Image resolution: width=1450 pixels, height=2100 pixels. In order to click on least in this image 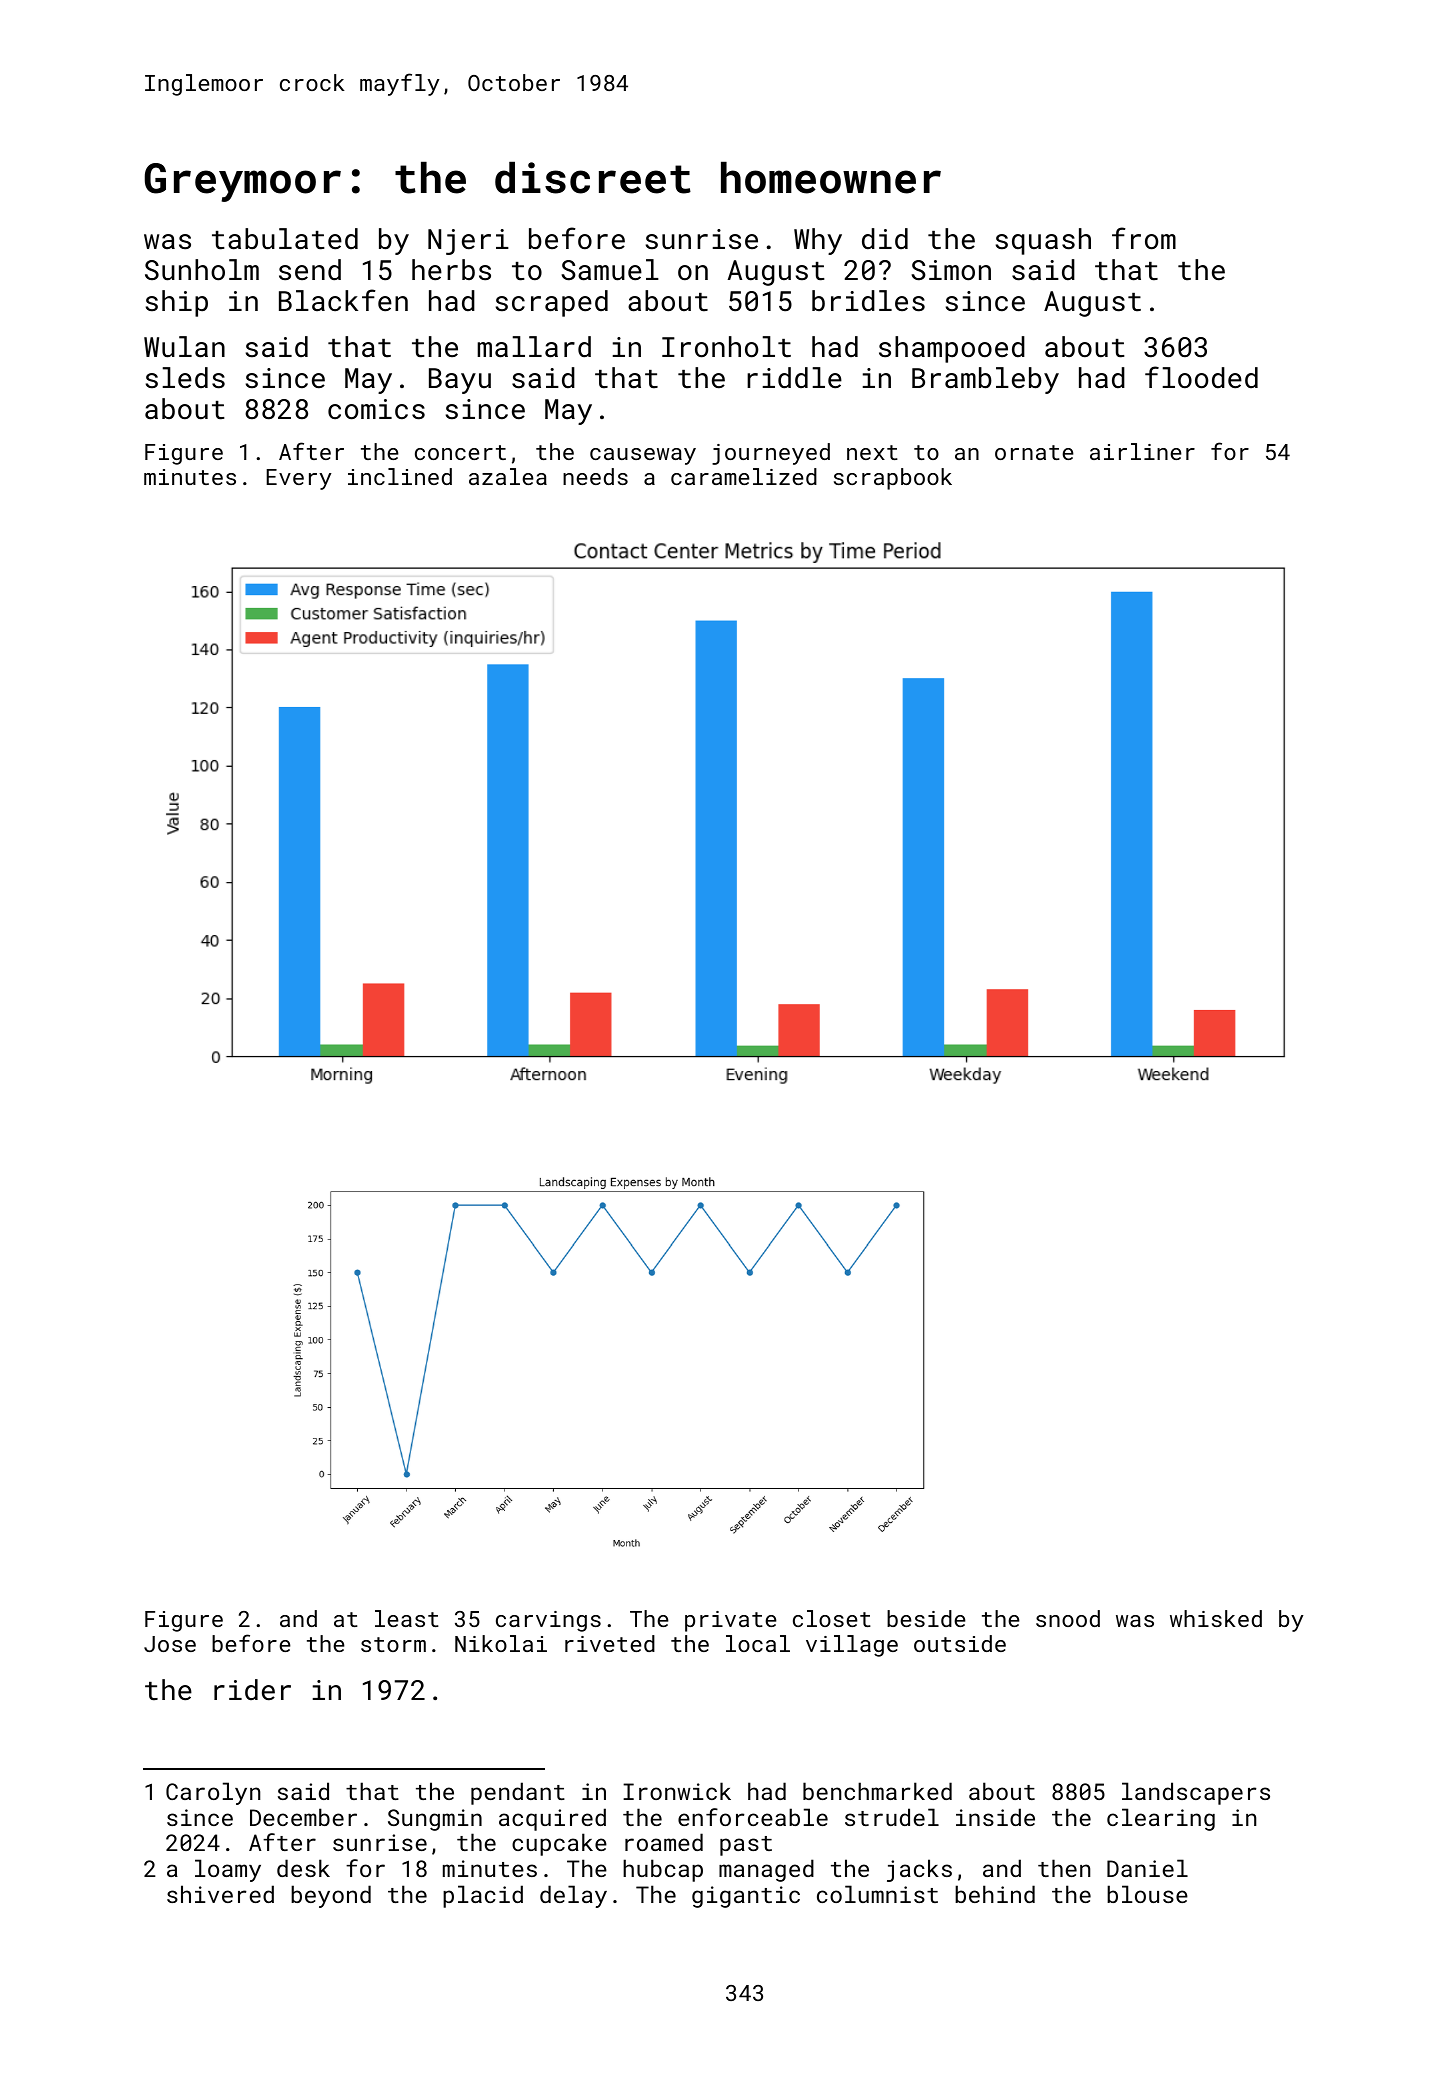, I will do `click(407, 1618)`.
